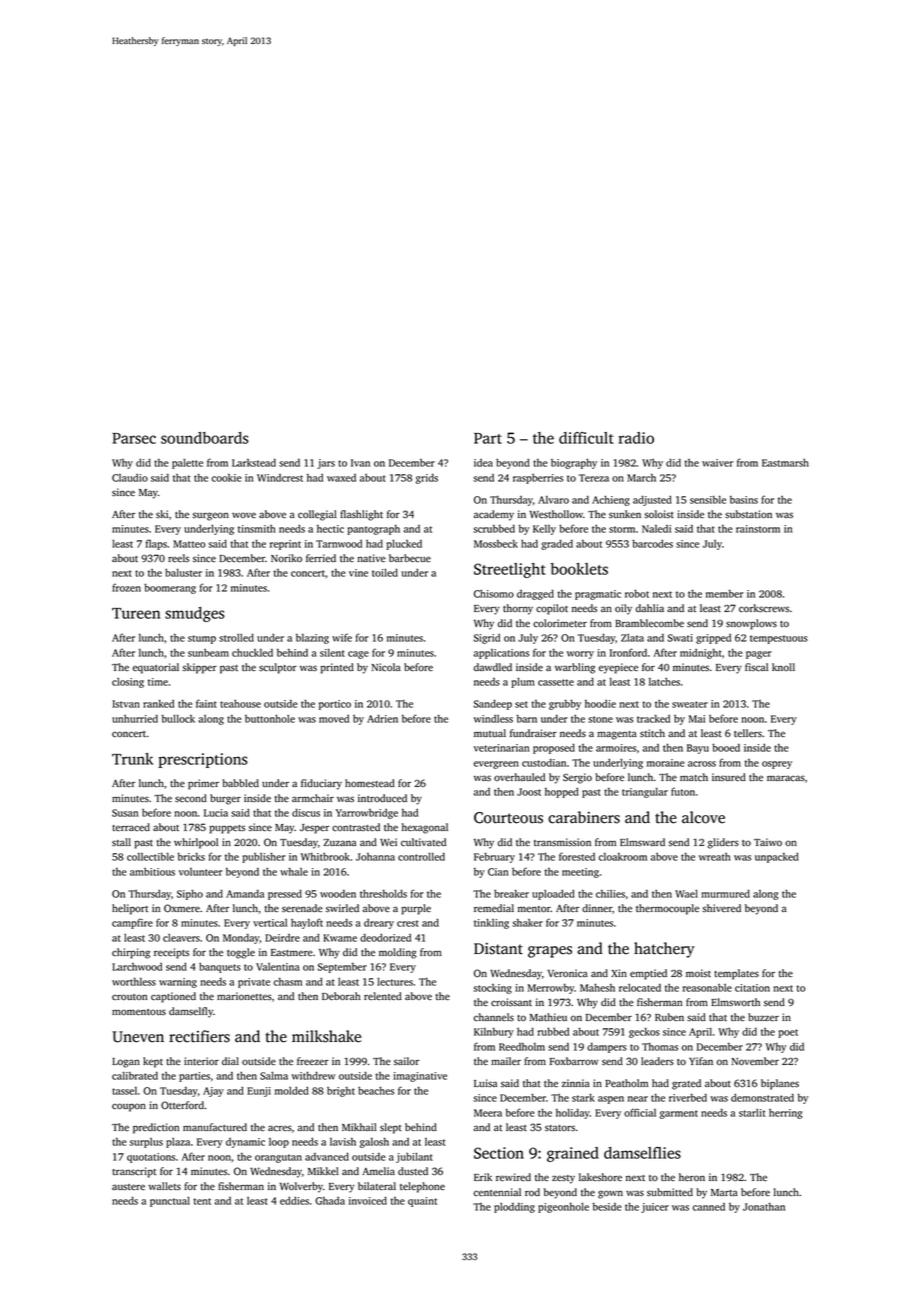 Image resolution: width=924 pixels, height=1308 pixels. What do you see at coordinates (383, 996) in the screenshot?
I see `relented` at bounding box center [383, 996].
